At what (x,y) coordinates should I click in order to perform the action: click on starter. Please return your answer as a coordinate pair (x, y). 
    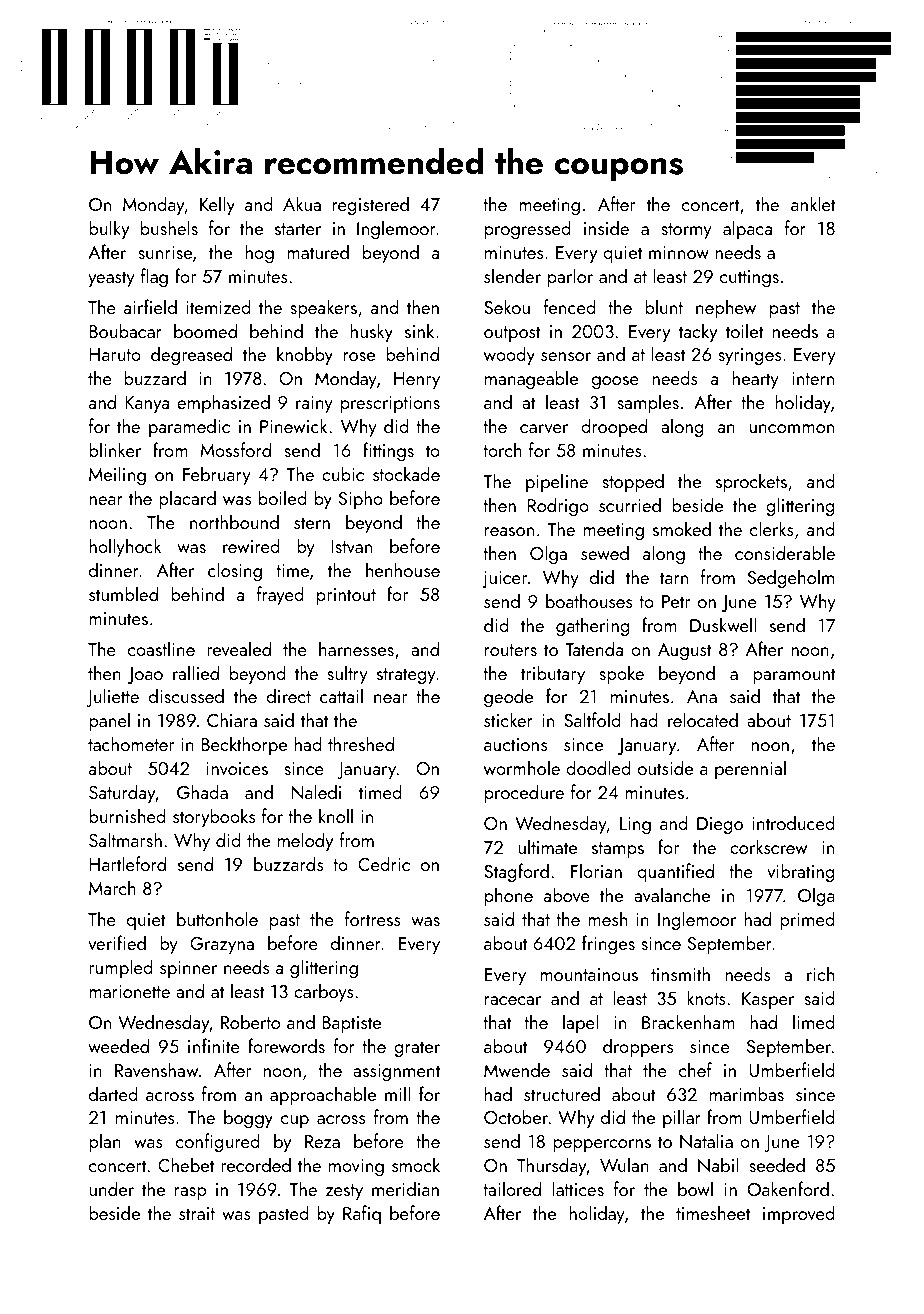
    Looking at the image, I should click on (298, 229).
